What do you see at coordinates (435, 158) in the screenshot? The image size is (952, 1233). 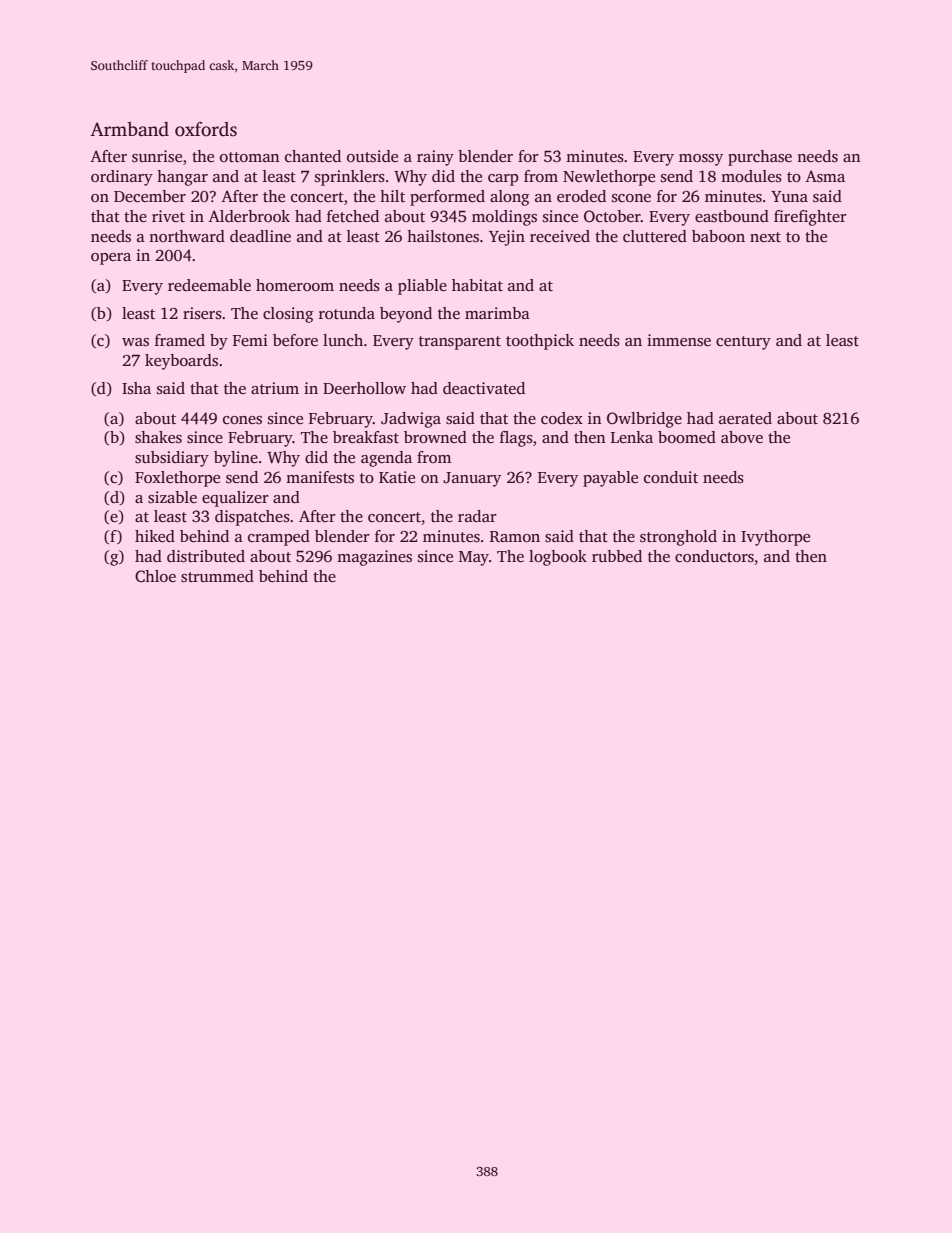 I see `rainy` at bounding box center [435, 158].
